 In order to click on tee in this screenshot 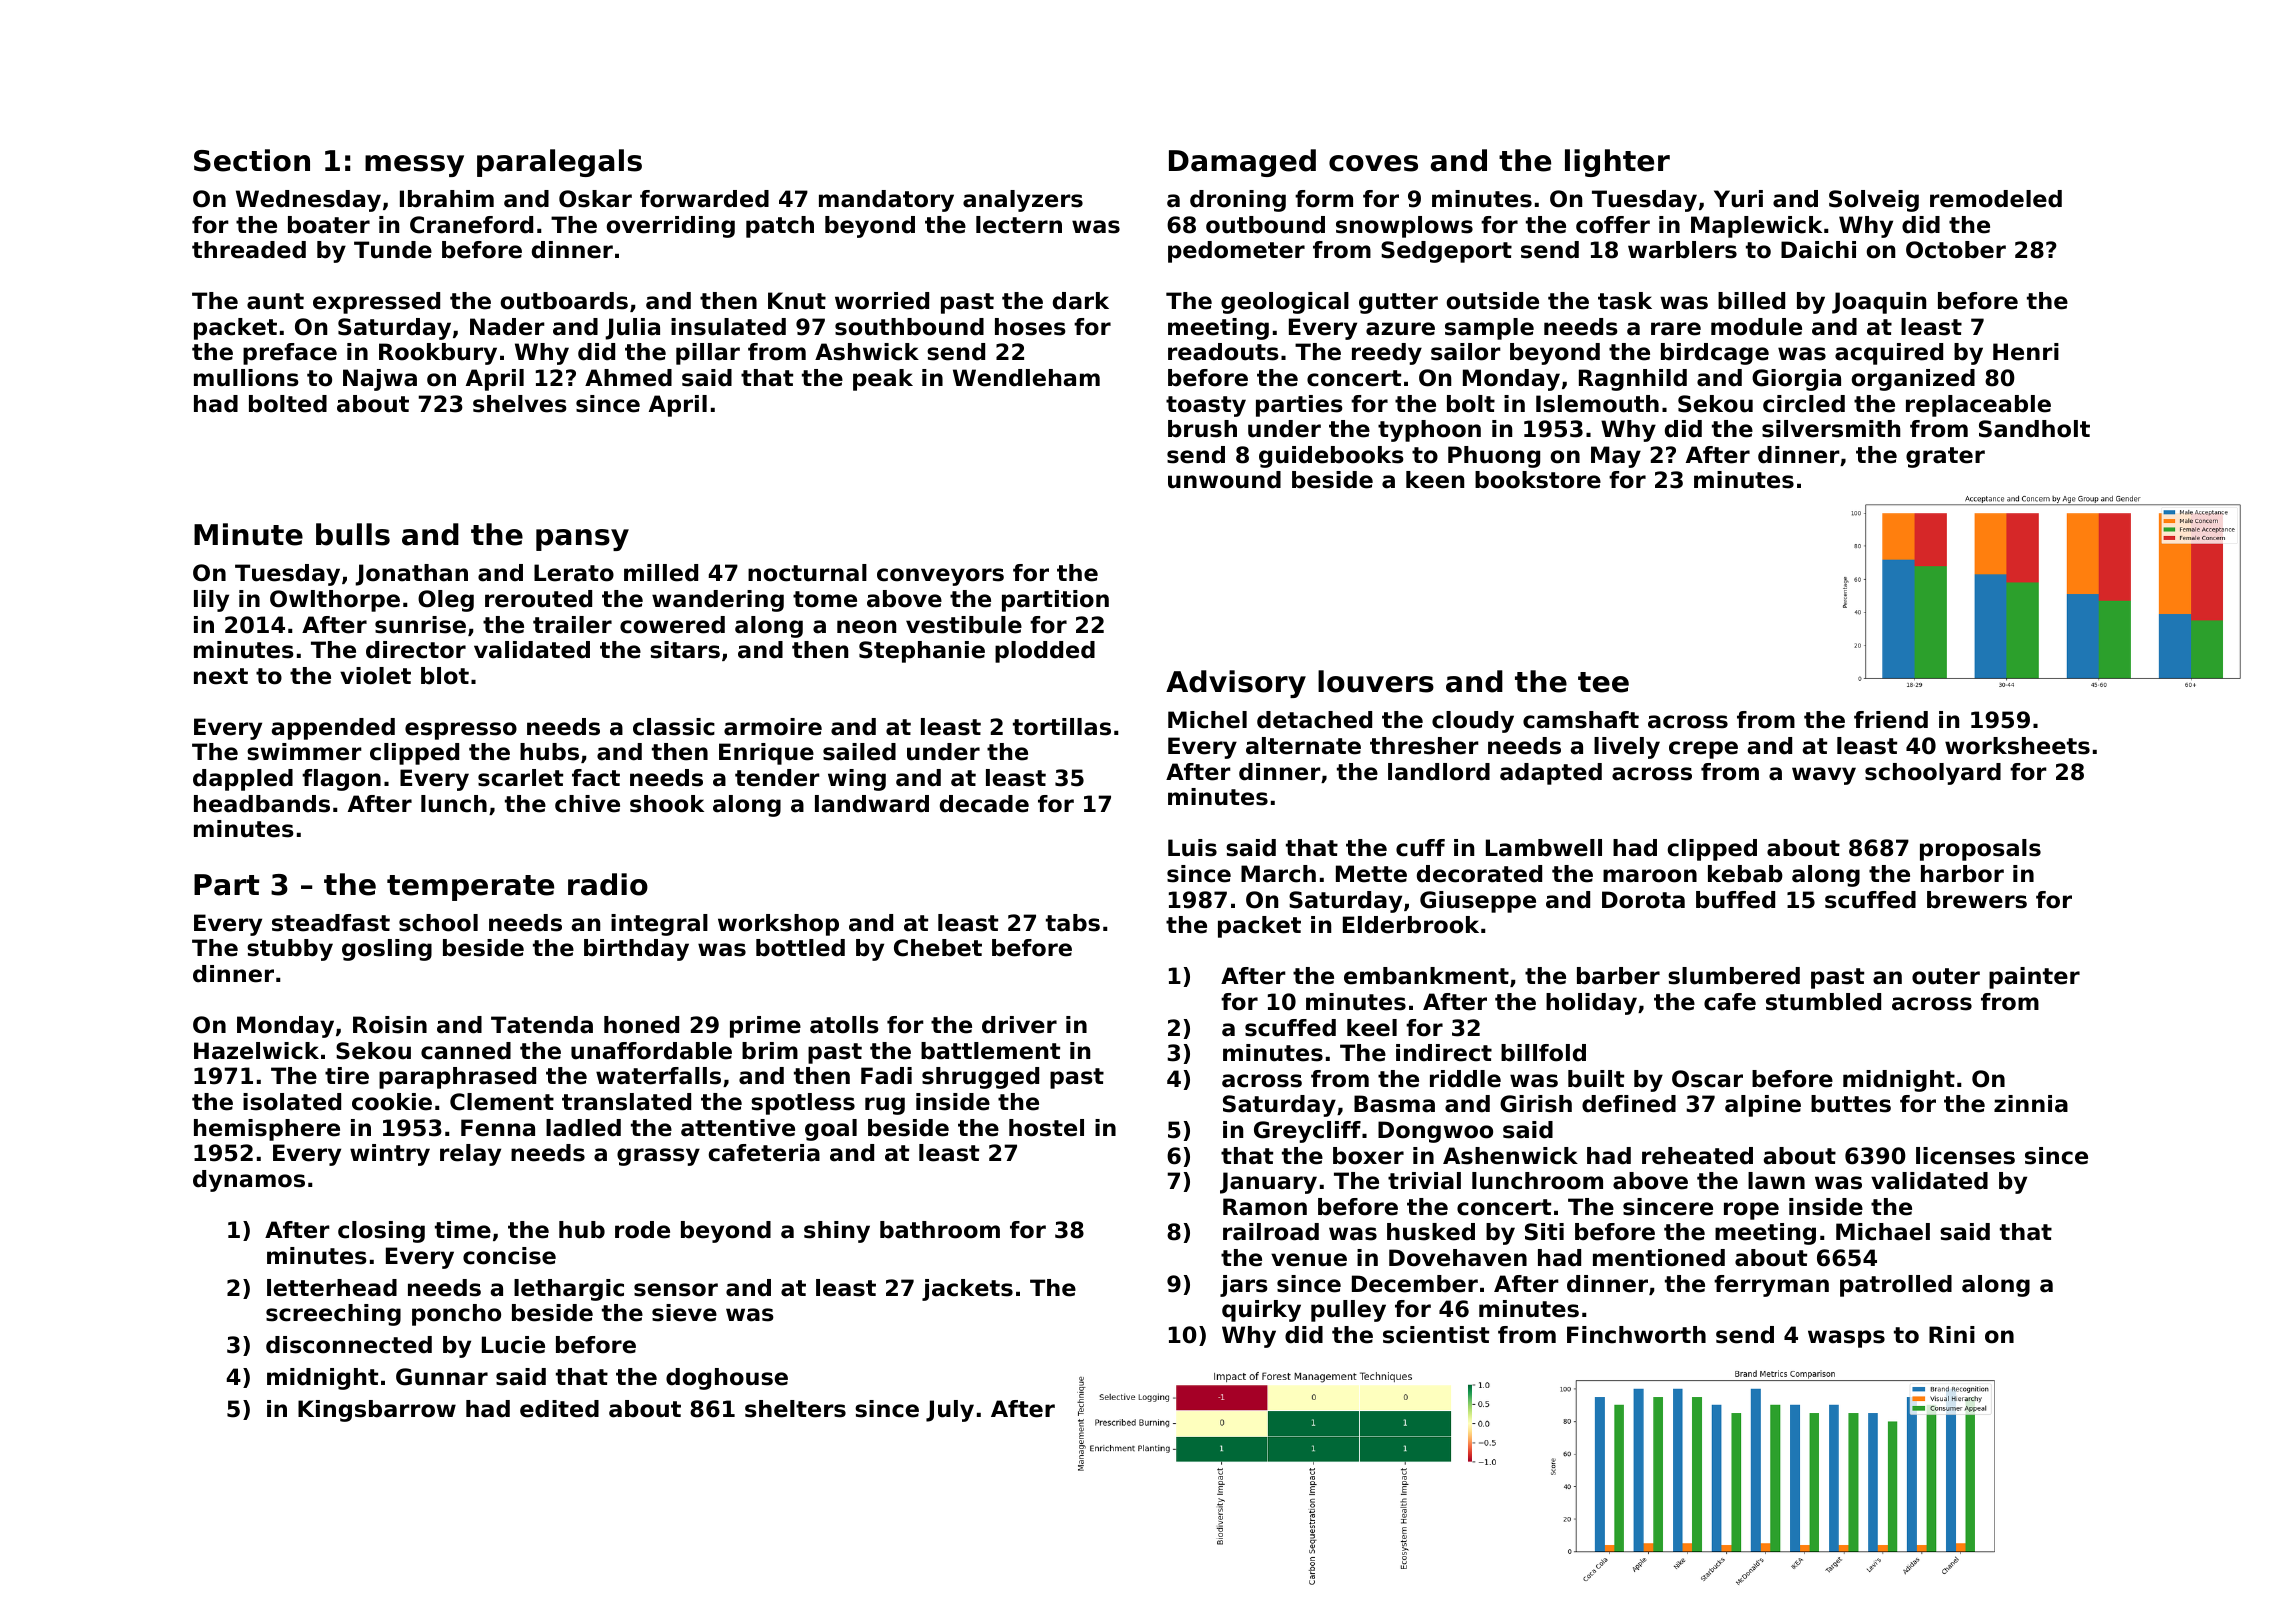, I will do `click(1603, 682)`.
